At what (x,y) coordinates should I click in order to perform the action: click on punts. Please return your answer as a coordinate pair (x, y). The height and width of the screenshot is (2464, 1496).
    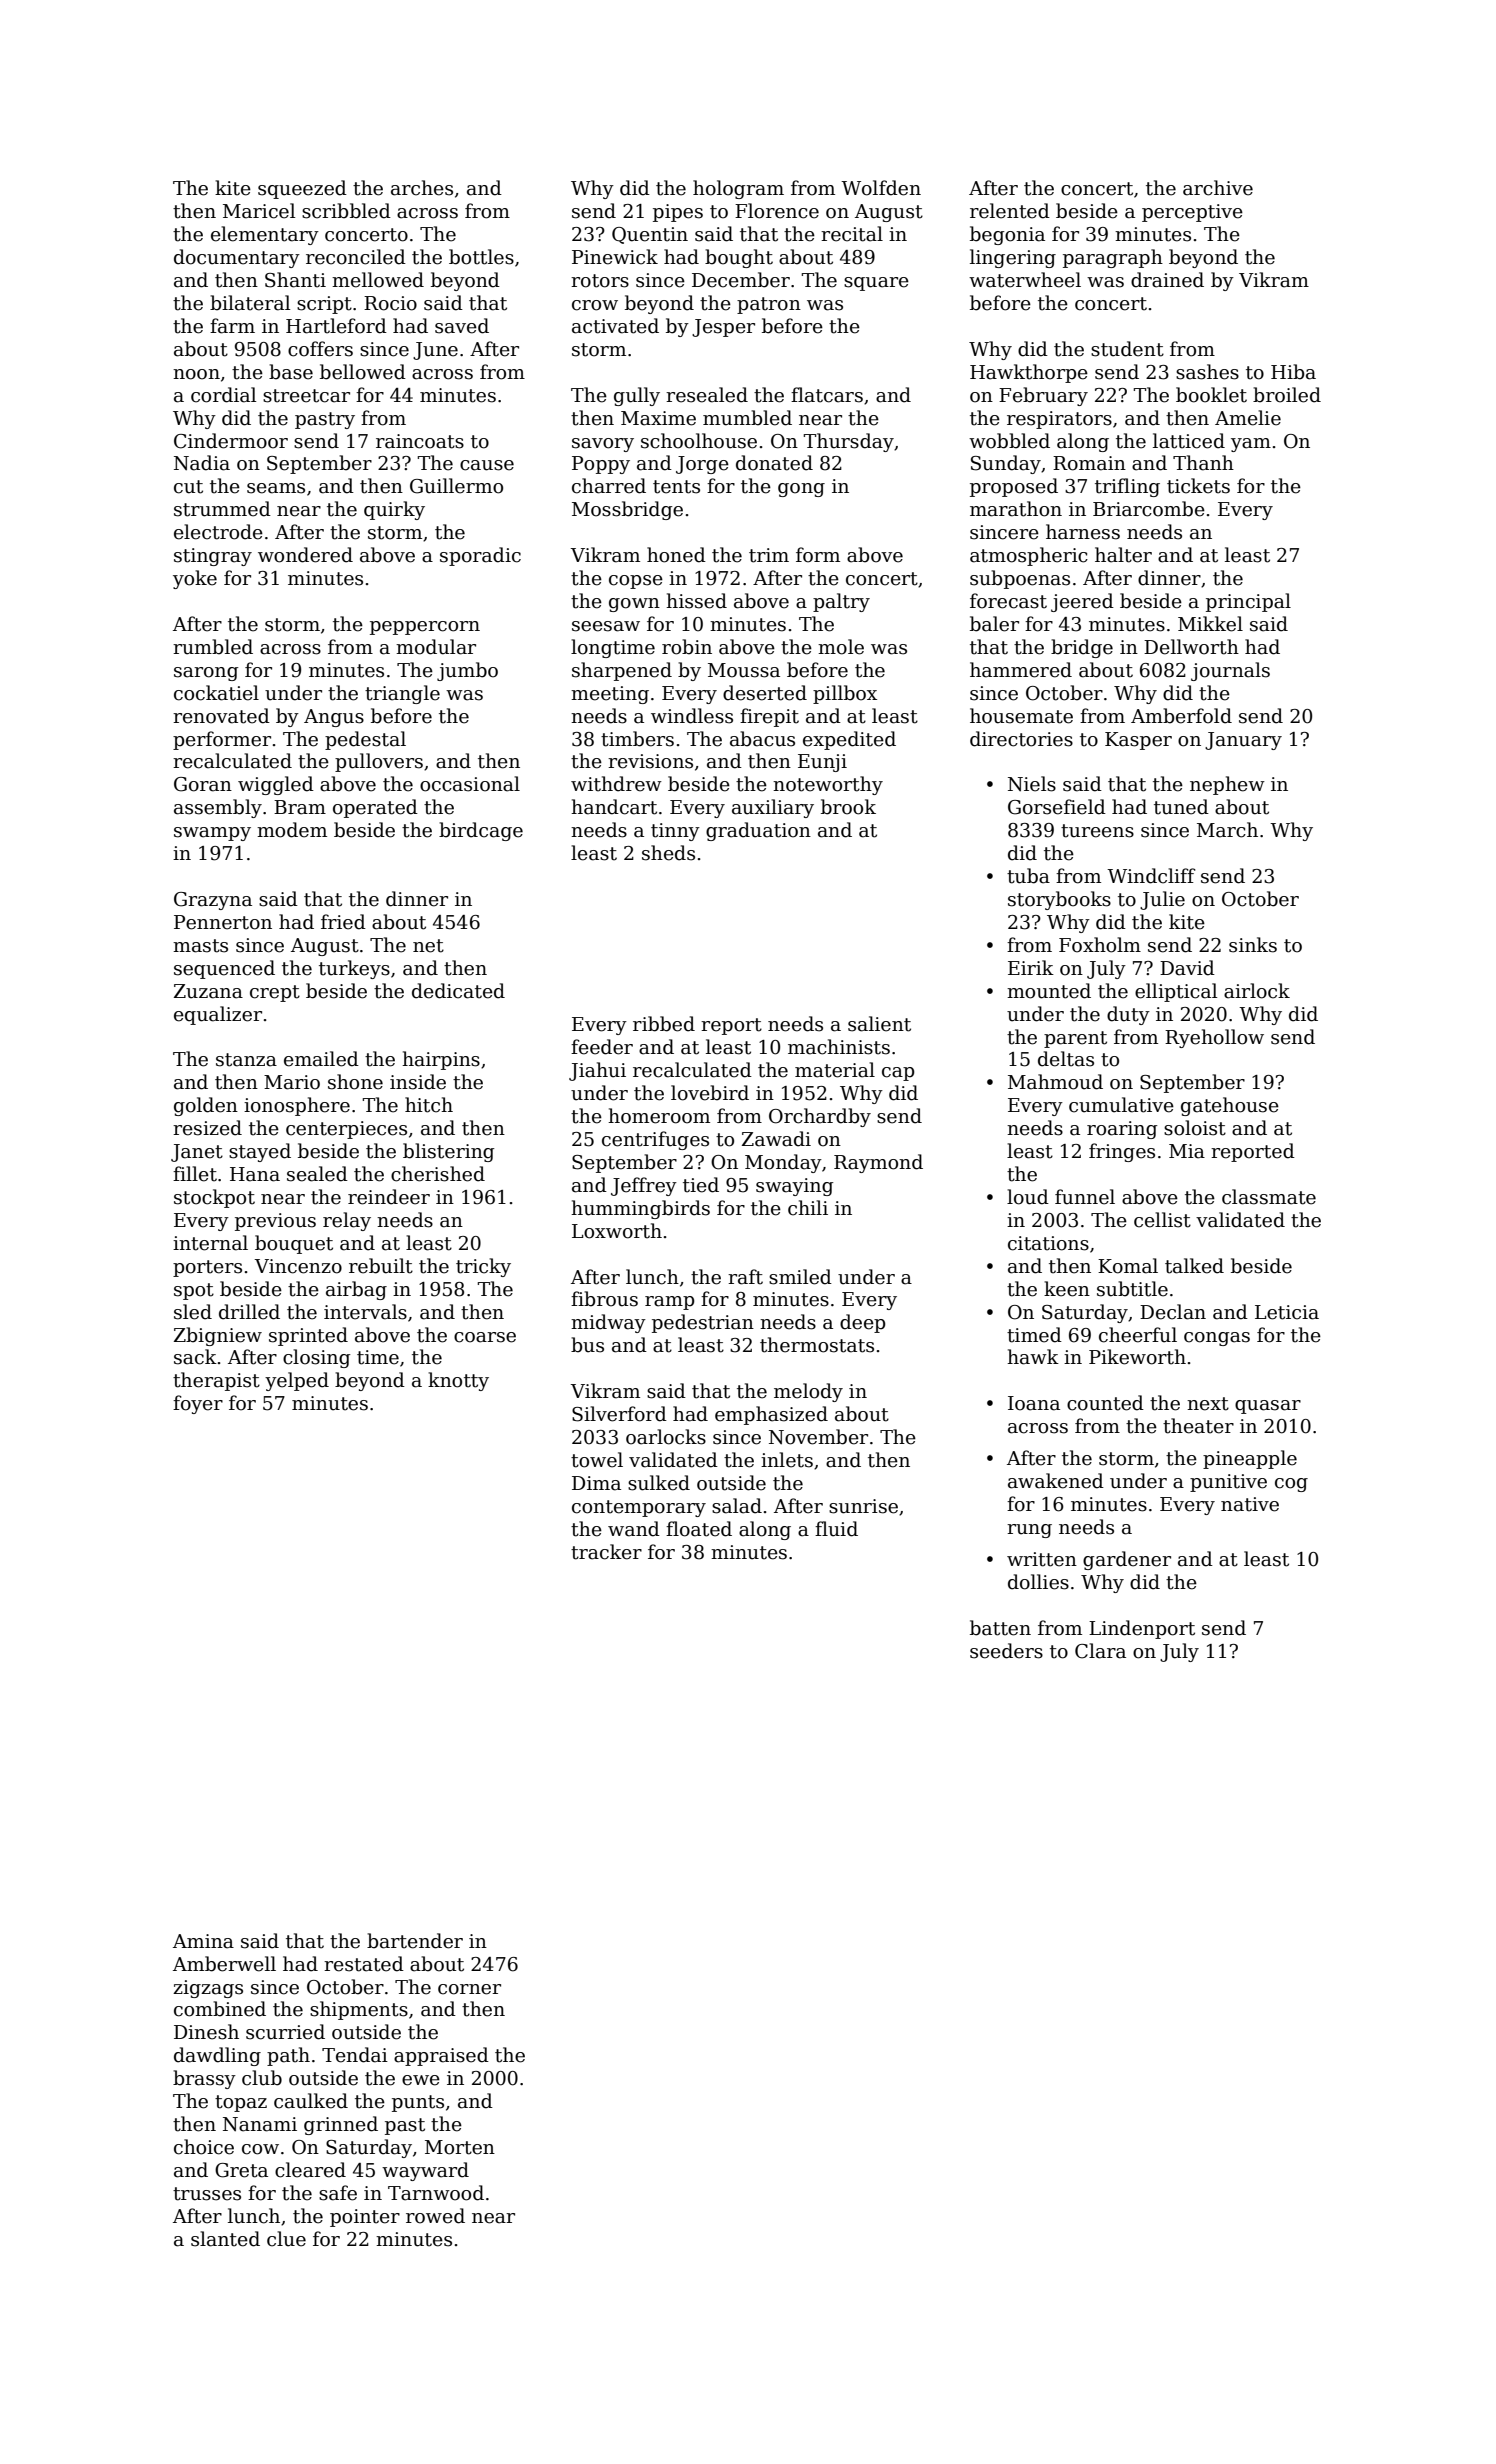
    Looking at the image, I should click on (418, 2103).
